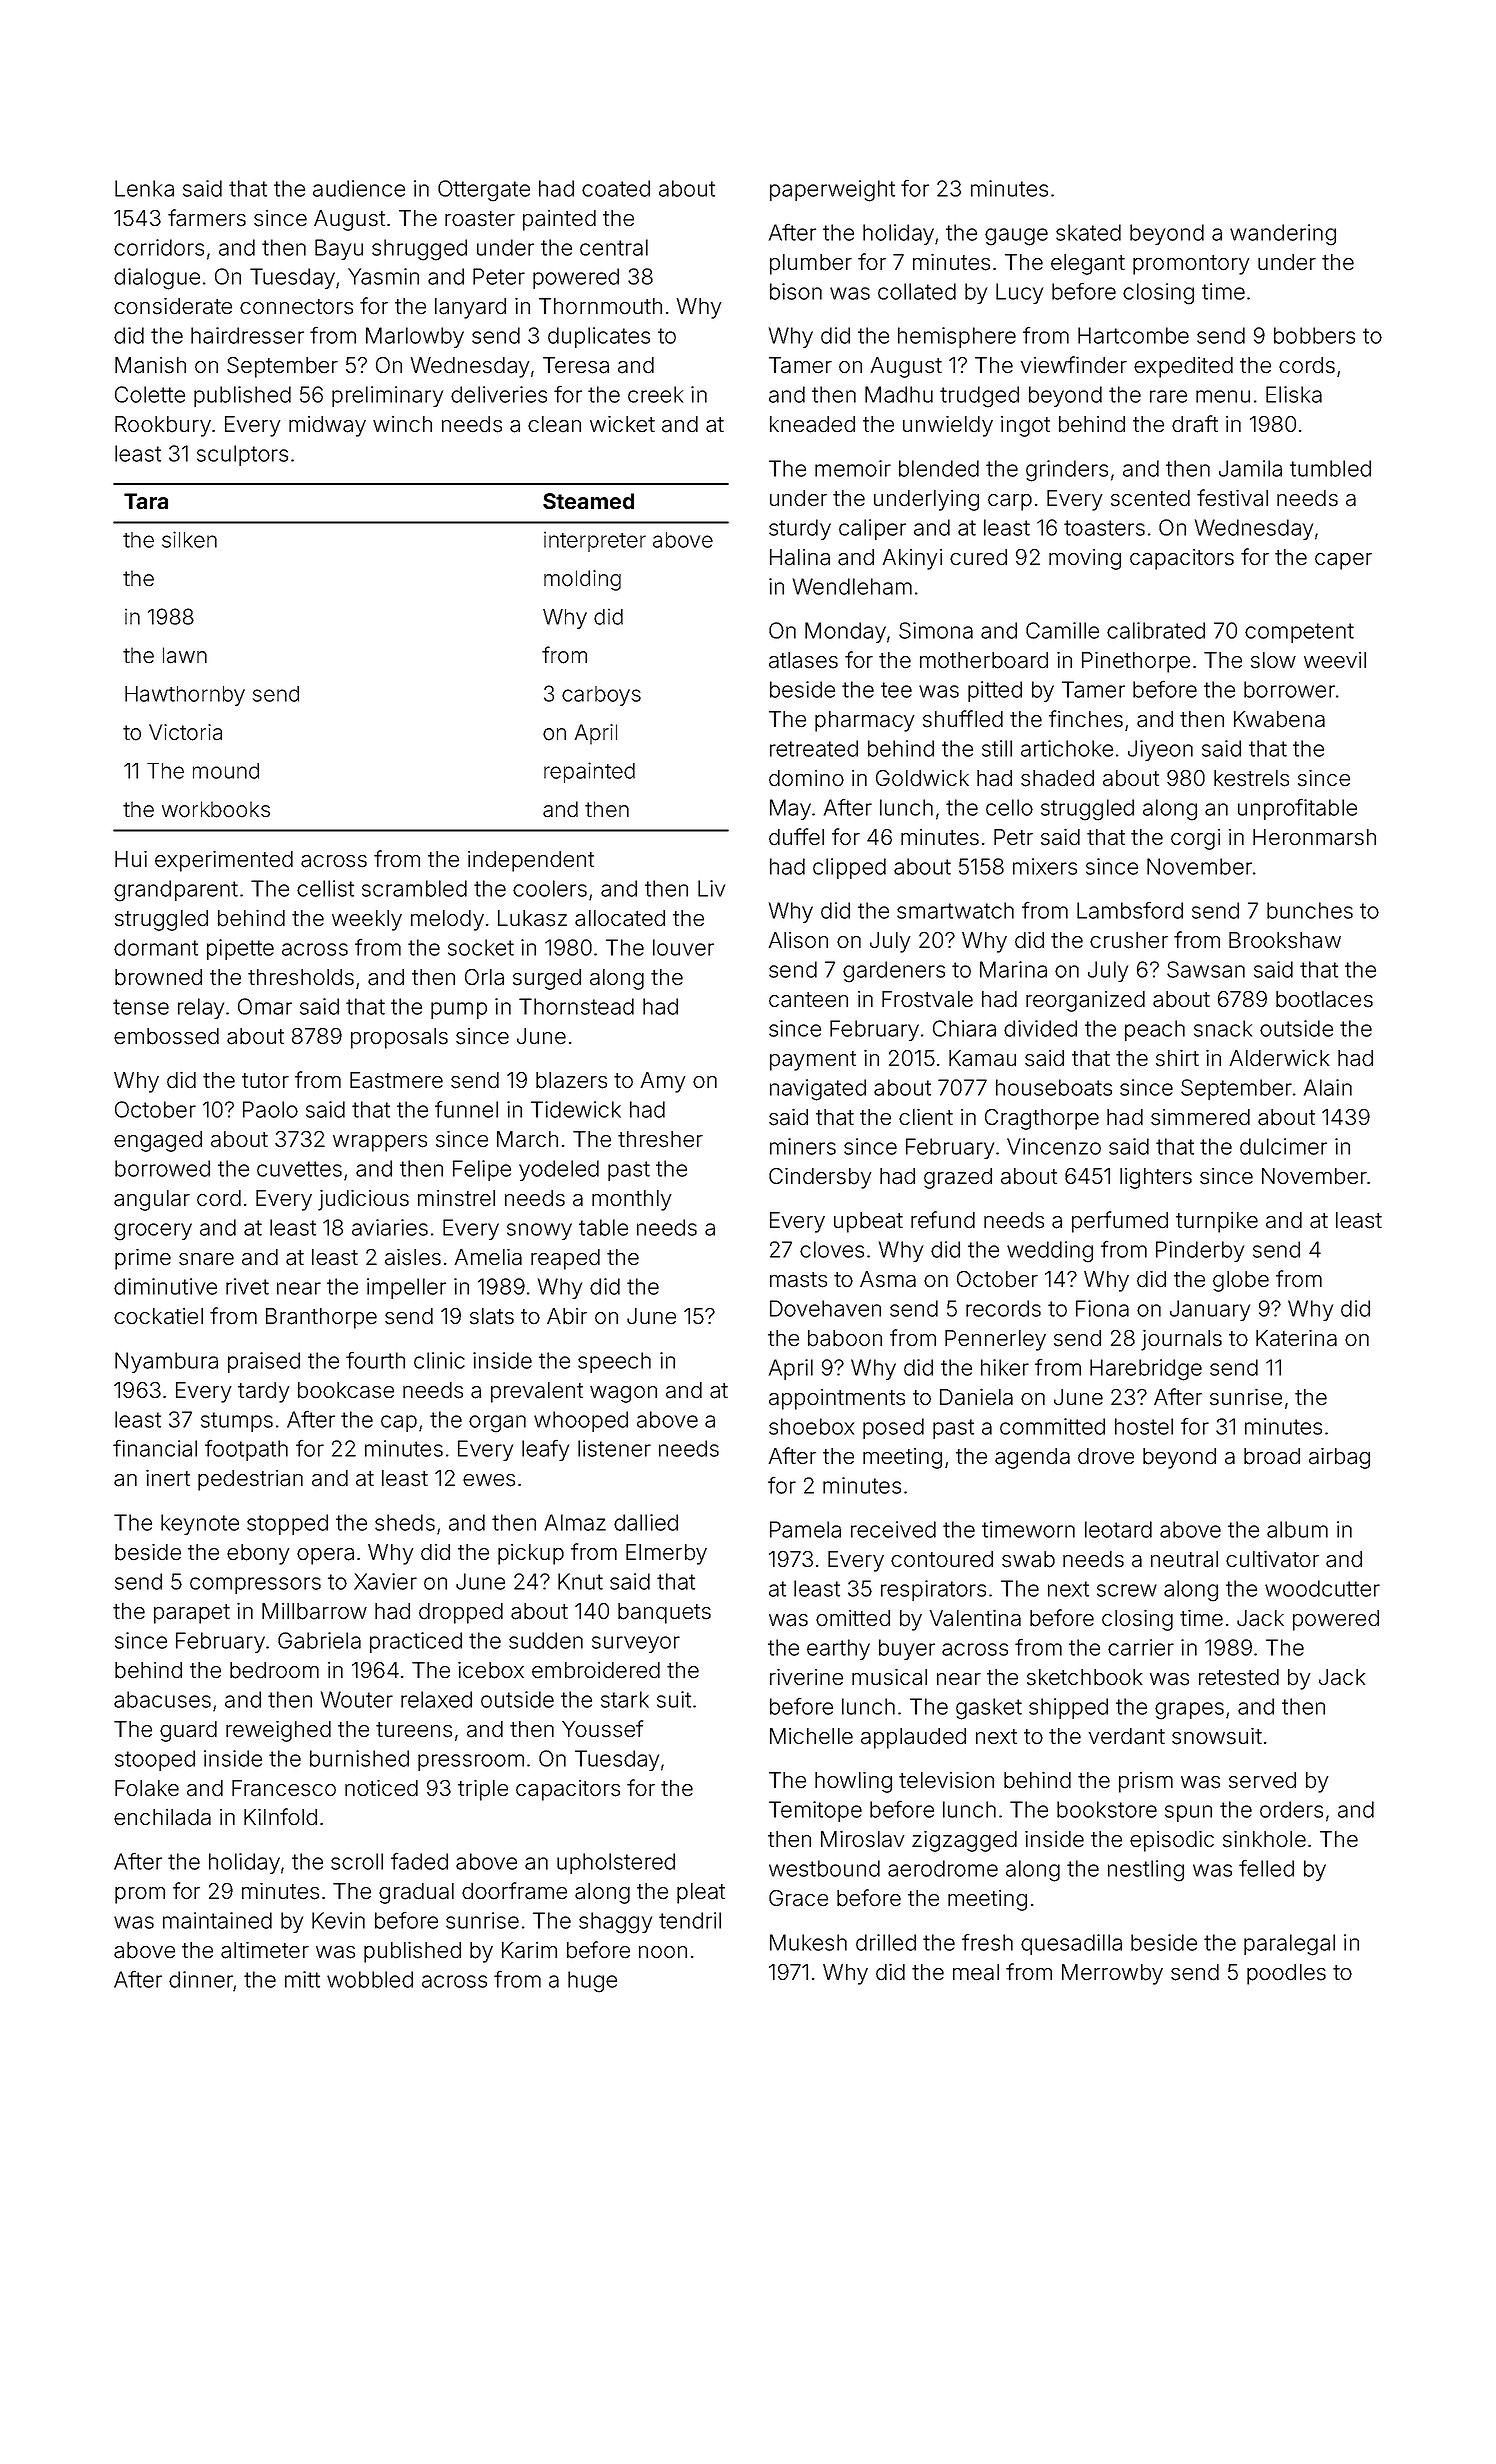 This document has width=1496, height=2464. I want to click on wobbled, so click(370, 1979).
